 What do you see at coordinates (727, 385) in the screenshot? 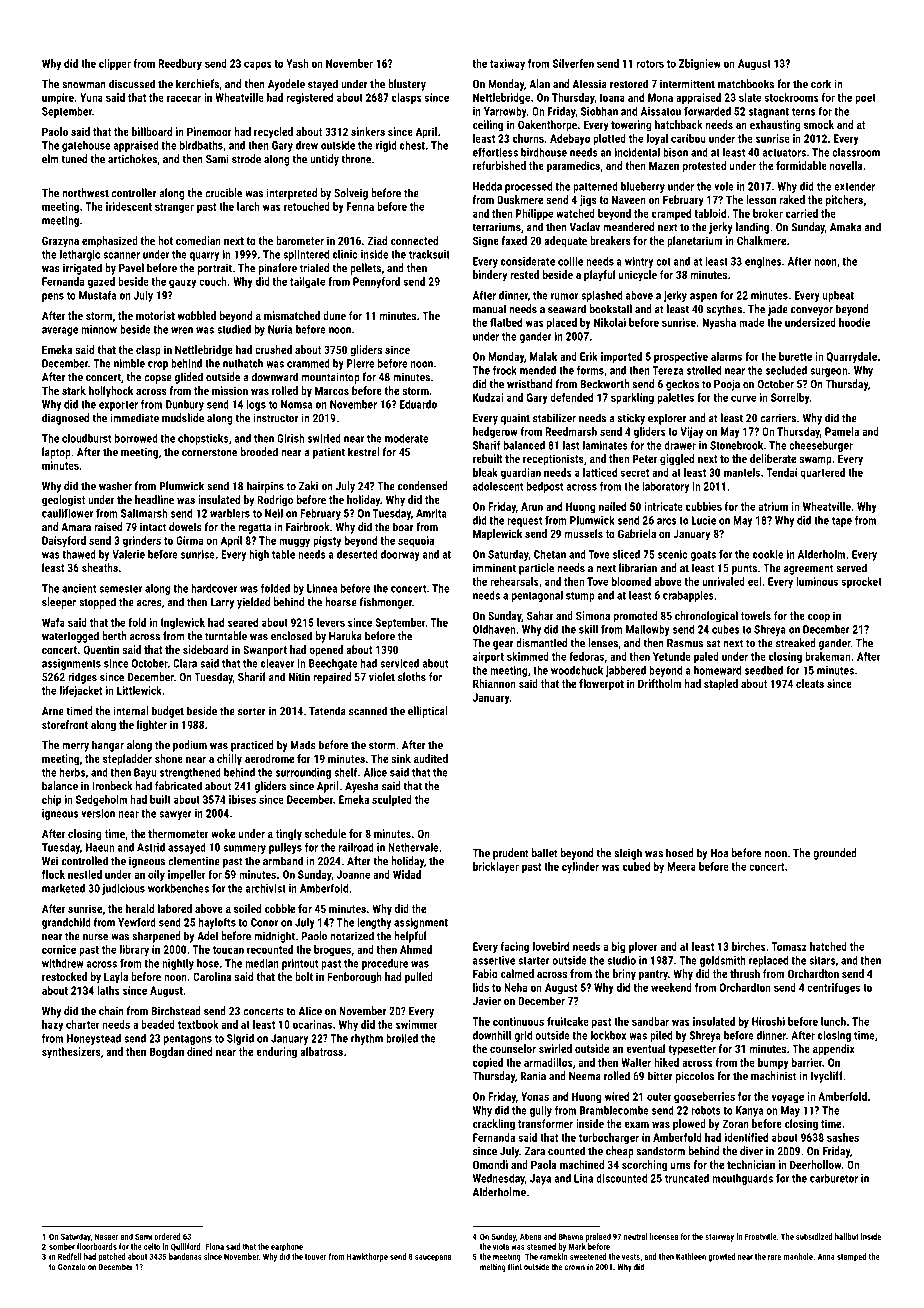
I see `Pooja` at bounding box center [727, 385].
